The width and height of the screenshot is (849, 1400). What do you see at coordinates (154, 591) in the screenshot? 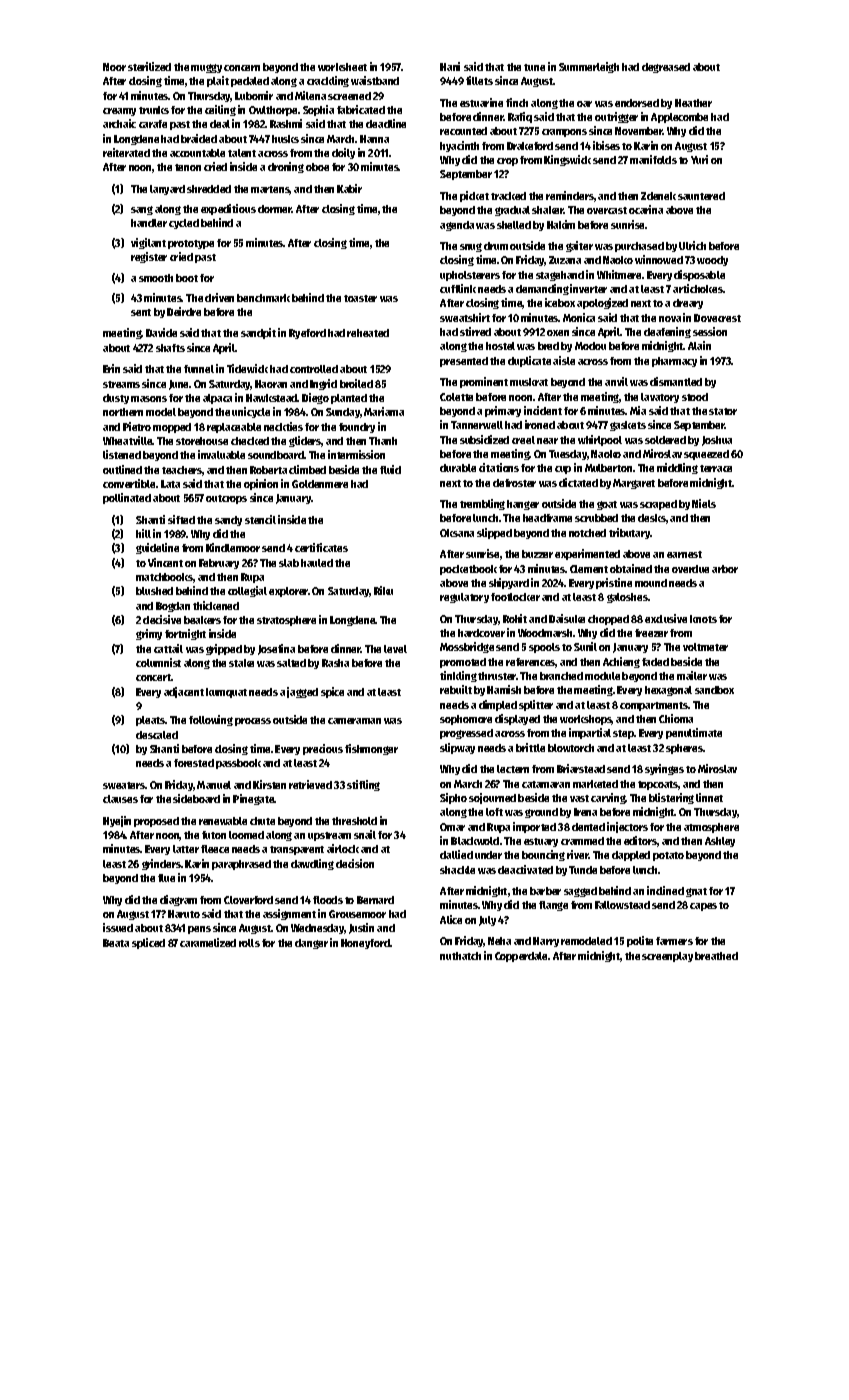
I see `blushed` at bounding box center [154, 591].
